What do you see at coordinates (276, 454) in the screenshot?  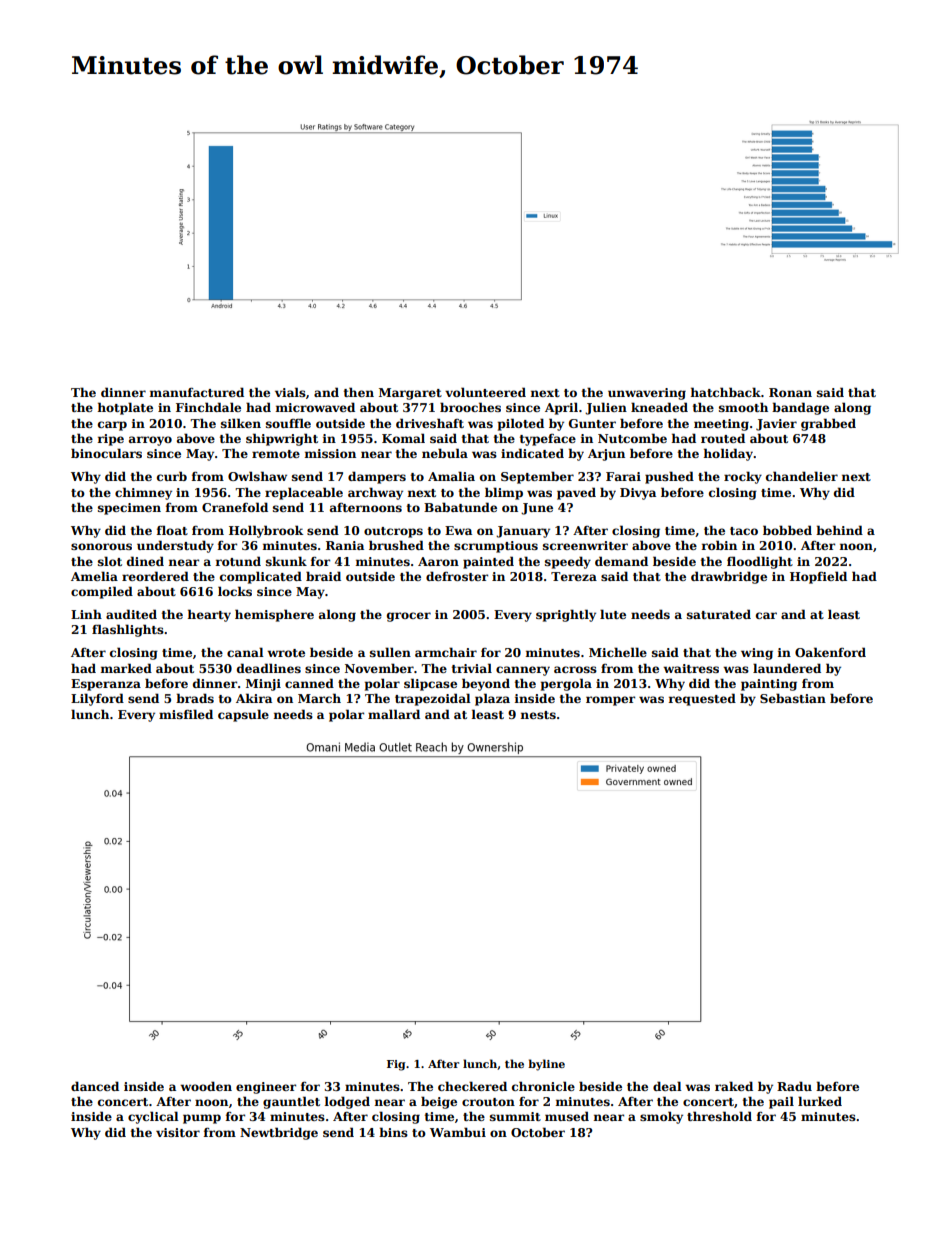 I see `remote` at bounding box center [276, 454].
